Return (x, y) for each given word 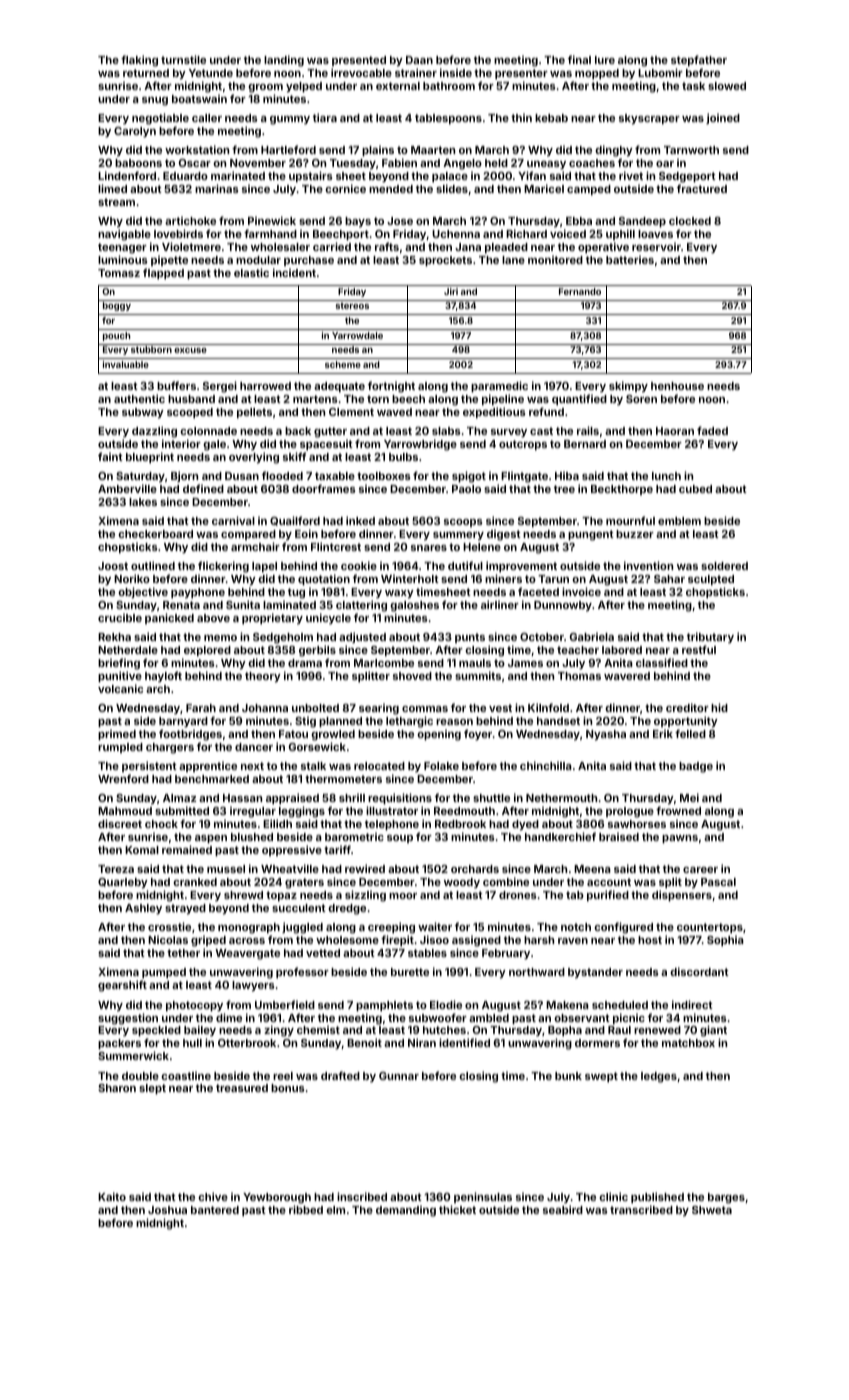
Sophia (725, 941)
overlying (254, 458)
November (258, 163)
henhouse (677, 386)
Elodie (446, 1004)
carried (332, 246)
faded (712, 430)
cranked (195, 882)
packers (119, 1044)
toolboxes (383, 476)
